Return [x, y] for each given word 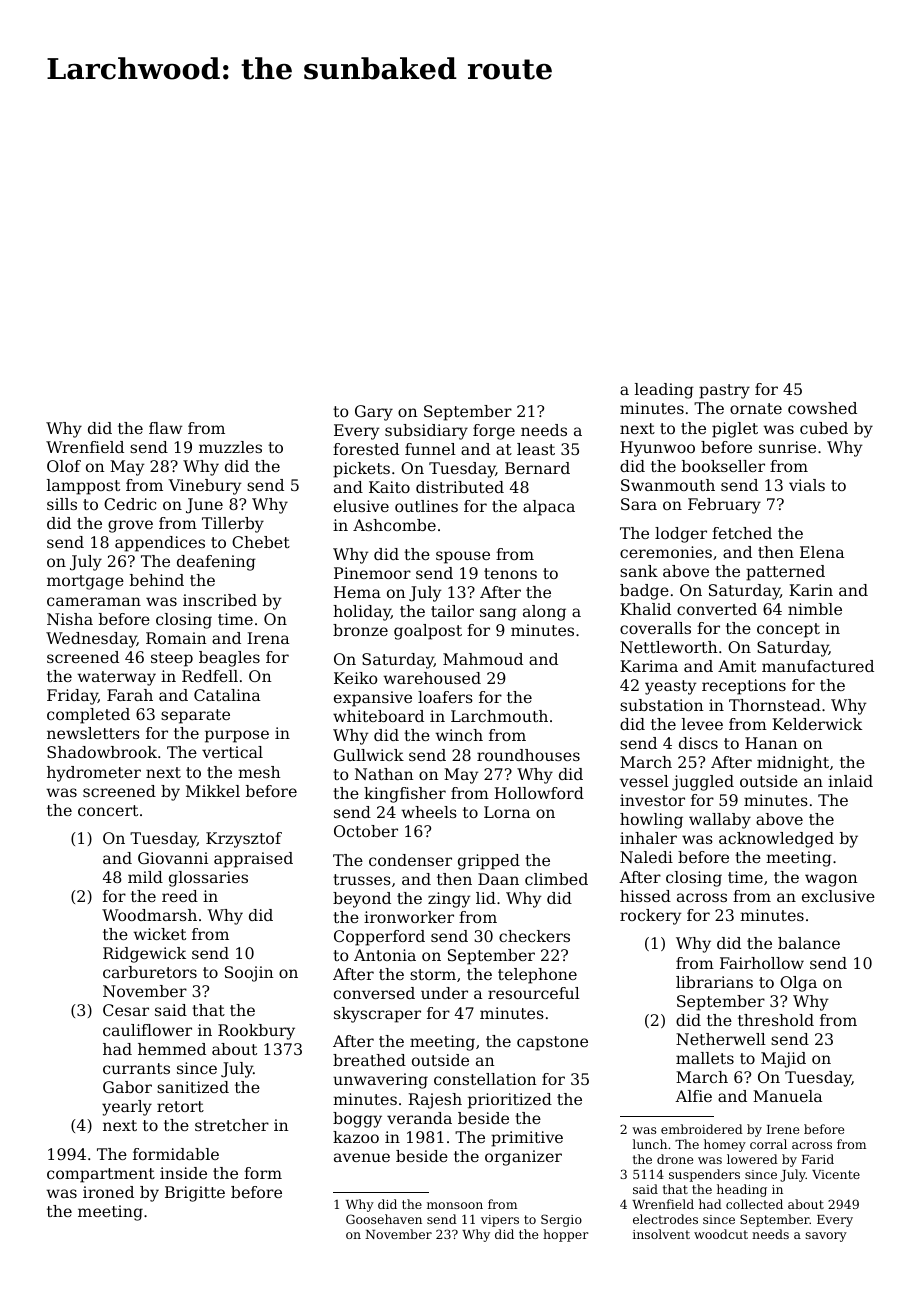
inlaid [850, 781]
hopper [566, 1235]
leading [664, 391]
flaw [165, 428]
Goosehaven [384, 1219]
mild [145, 877]
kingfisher [405, 795]
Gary [374, 413]
